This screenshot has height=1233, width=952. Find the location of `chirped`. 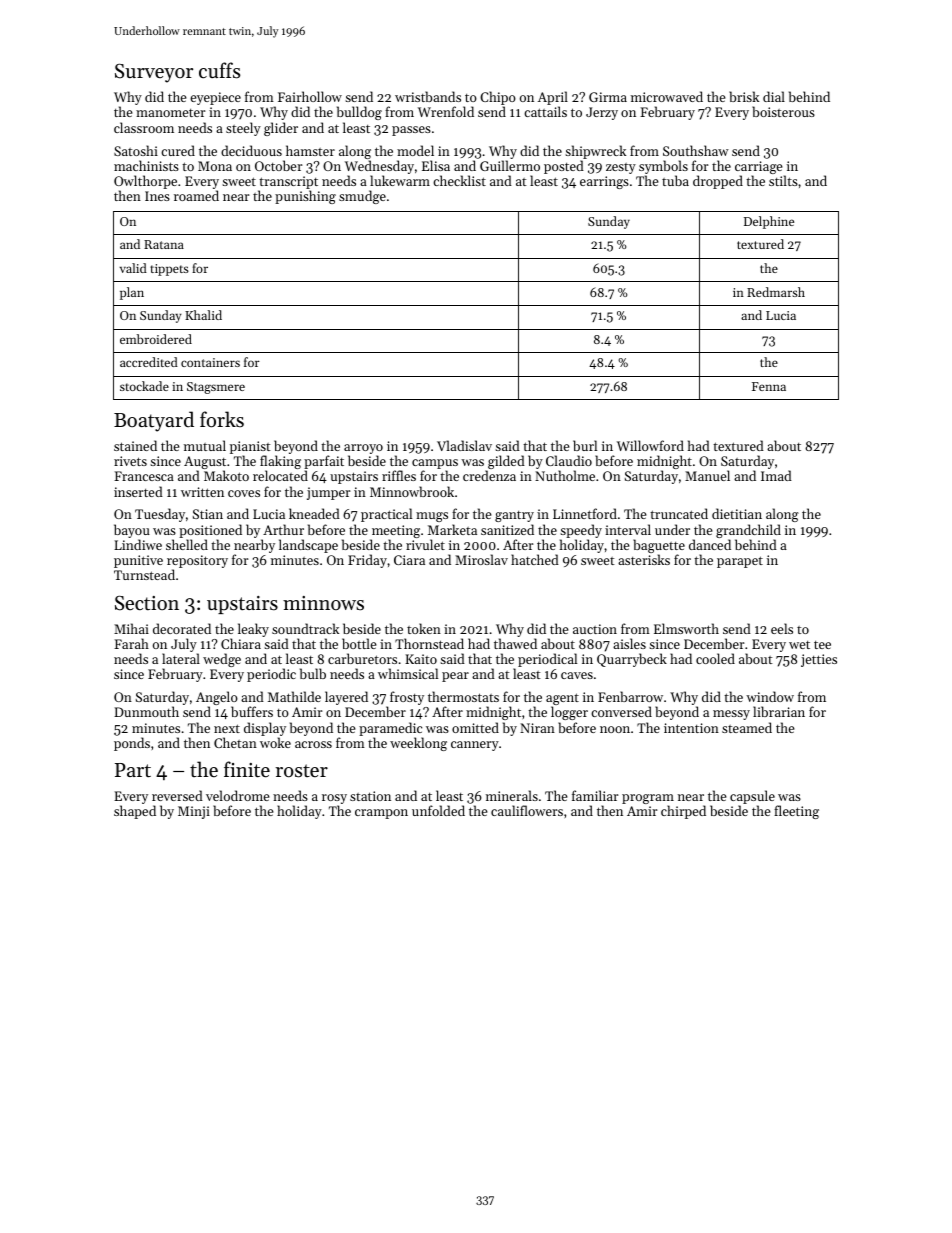

chirped is located at coordinates (683, 812).
